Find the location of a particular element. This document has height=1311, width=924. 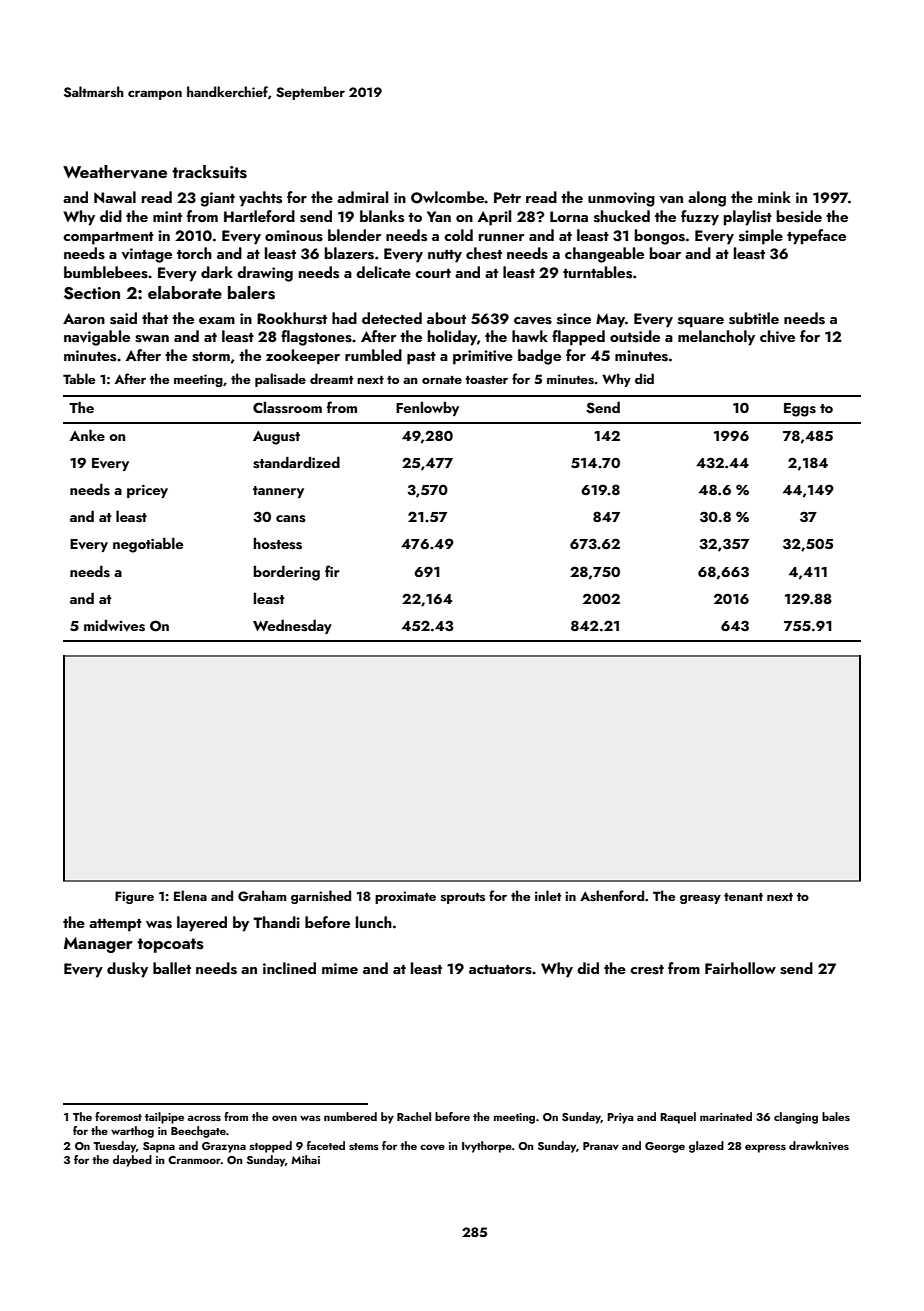

inclined is located at coordinates (289, 968).
